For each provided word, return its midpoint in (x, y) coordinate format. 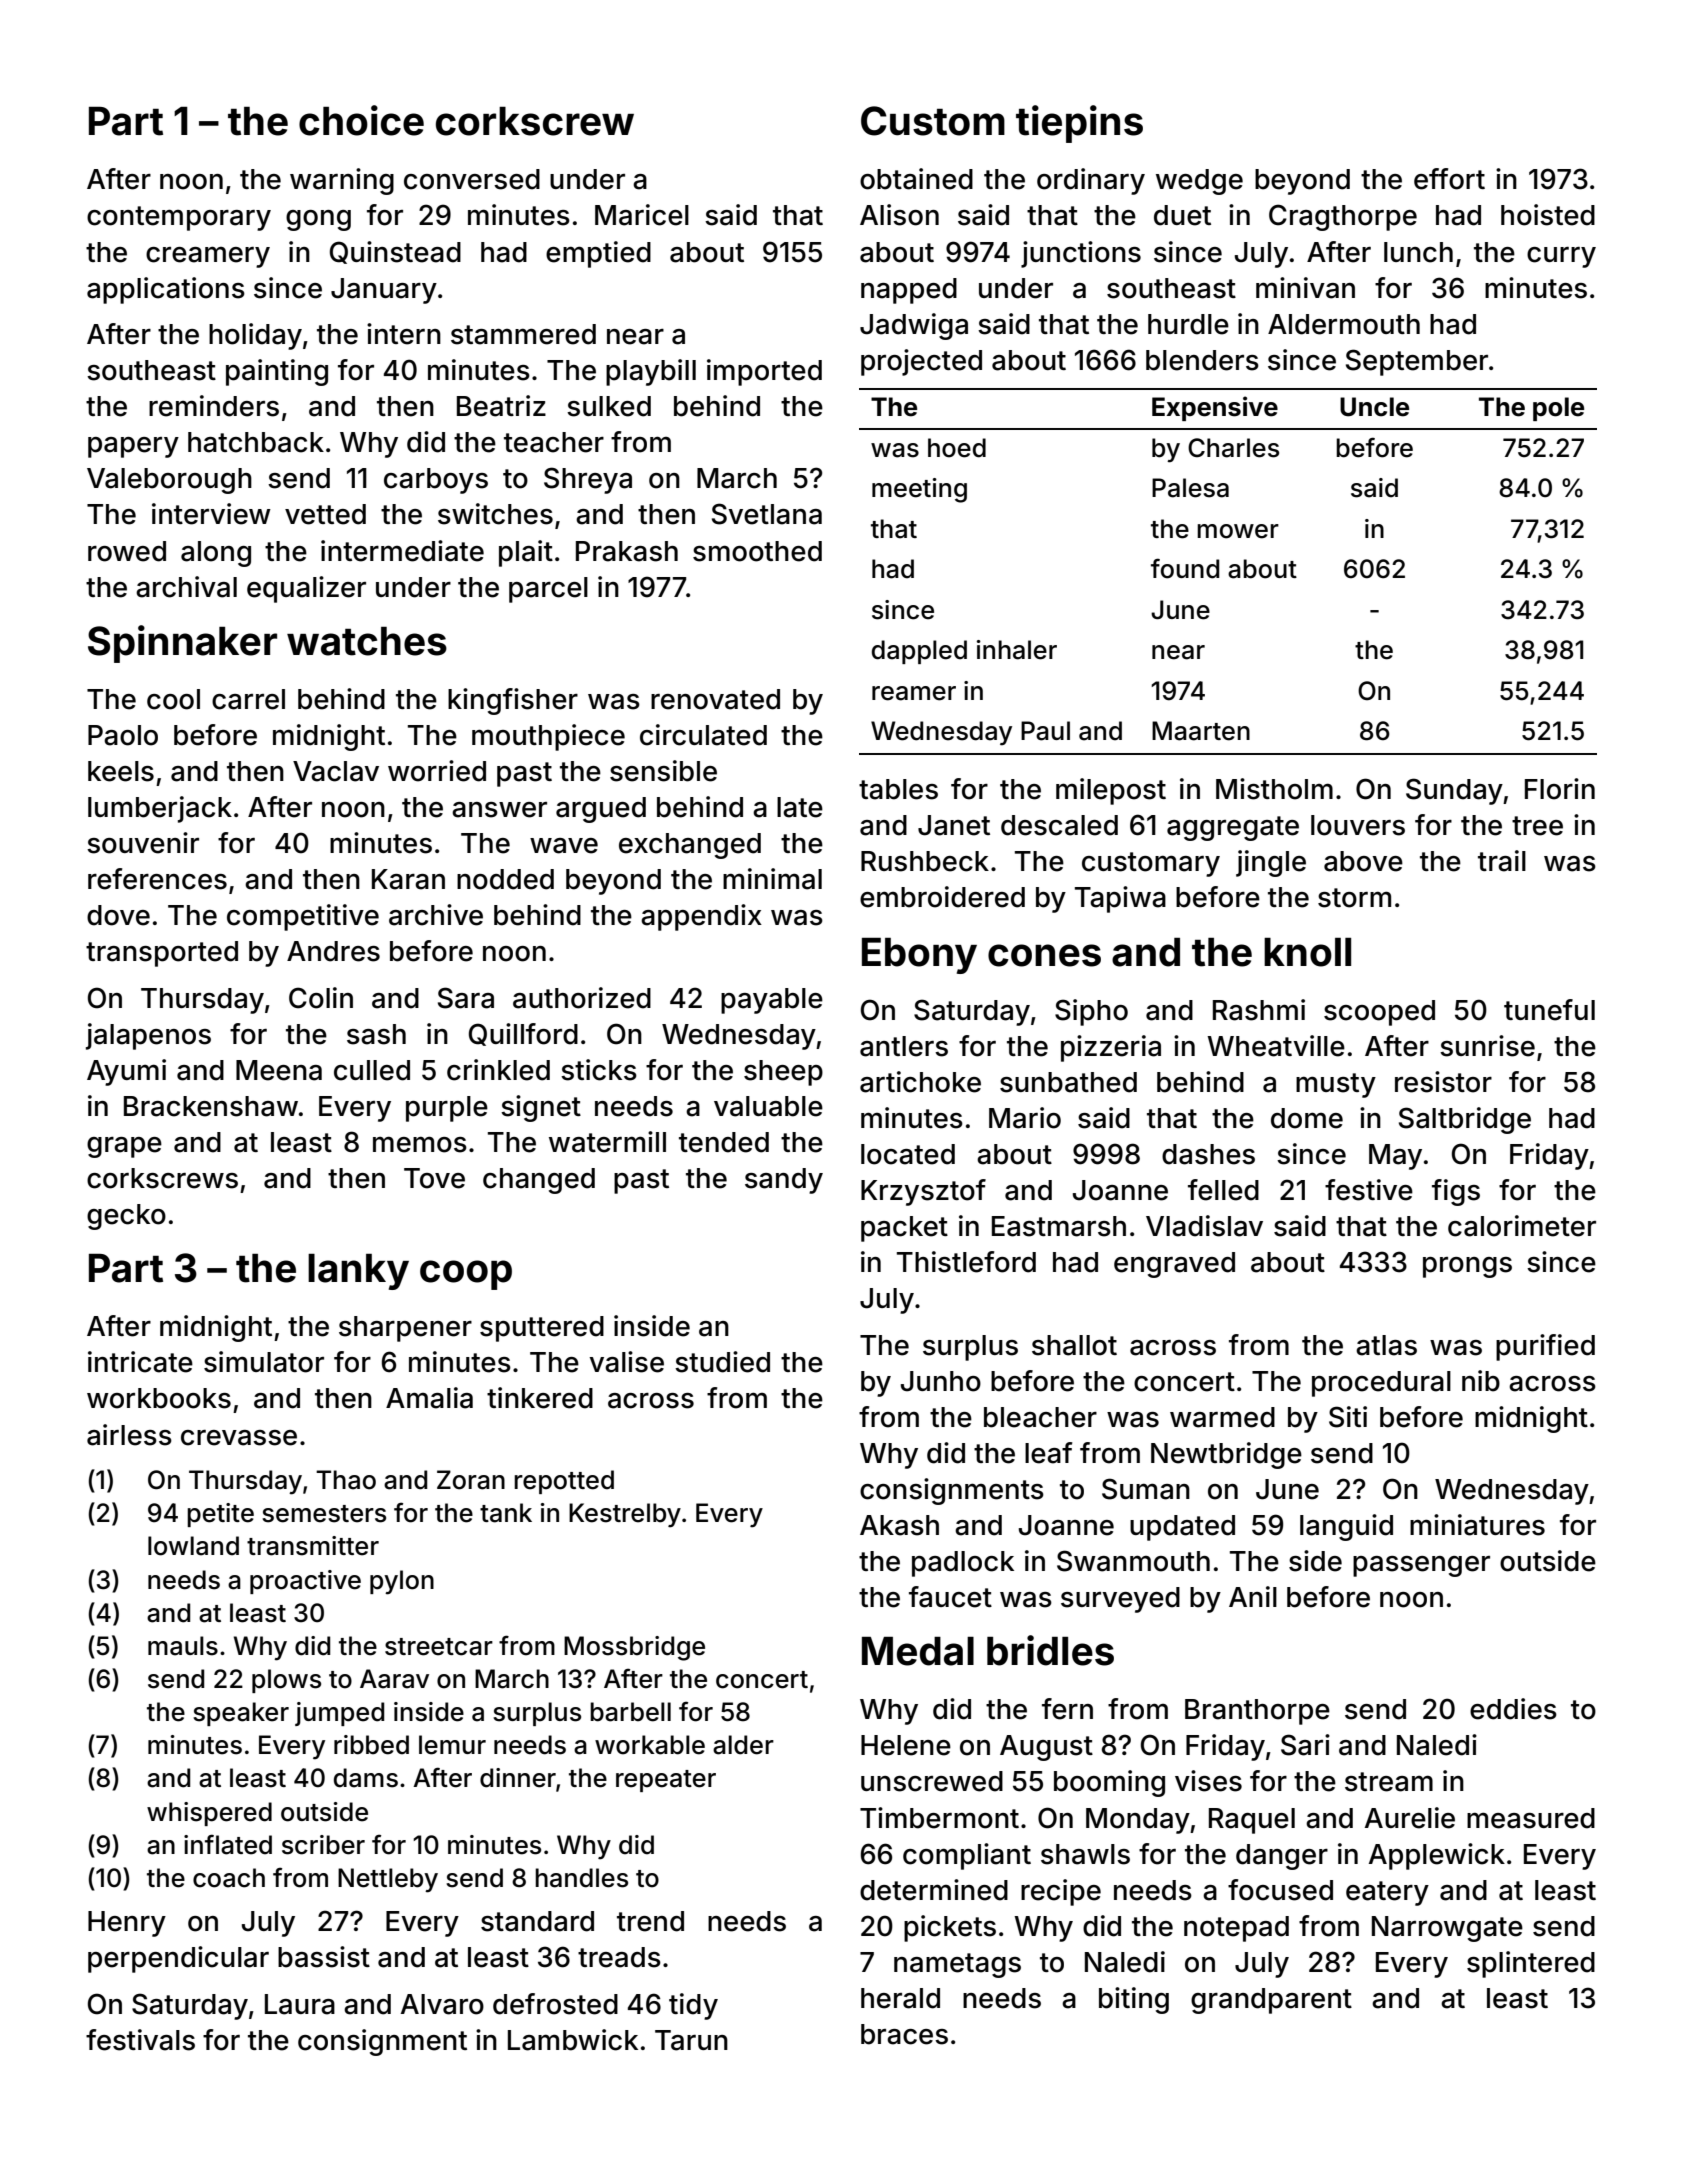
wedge (1199, 182)
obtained (916, 179)
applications (166, 290)
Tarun (691, 2040)
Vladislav (1204, 1226)
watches (367, 641)
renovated (715, 699)
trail (1502, 861)
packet (904, 1229)
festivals (140, 2040)
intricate (140, 1362)
